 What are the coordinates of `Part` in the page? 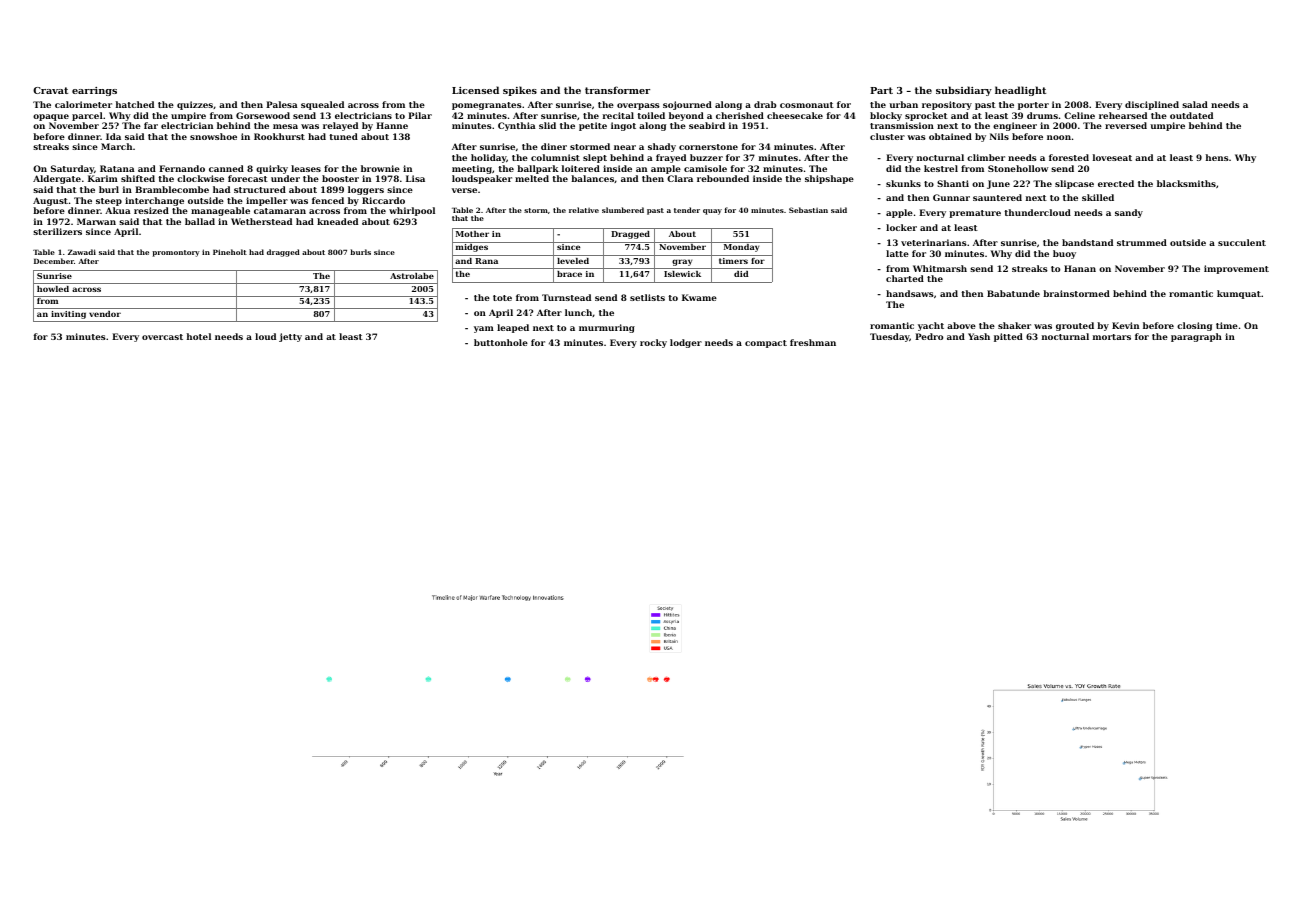 It's located at (881, 90).
